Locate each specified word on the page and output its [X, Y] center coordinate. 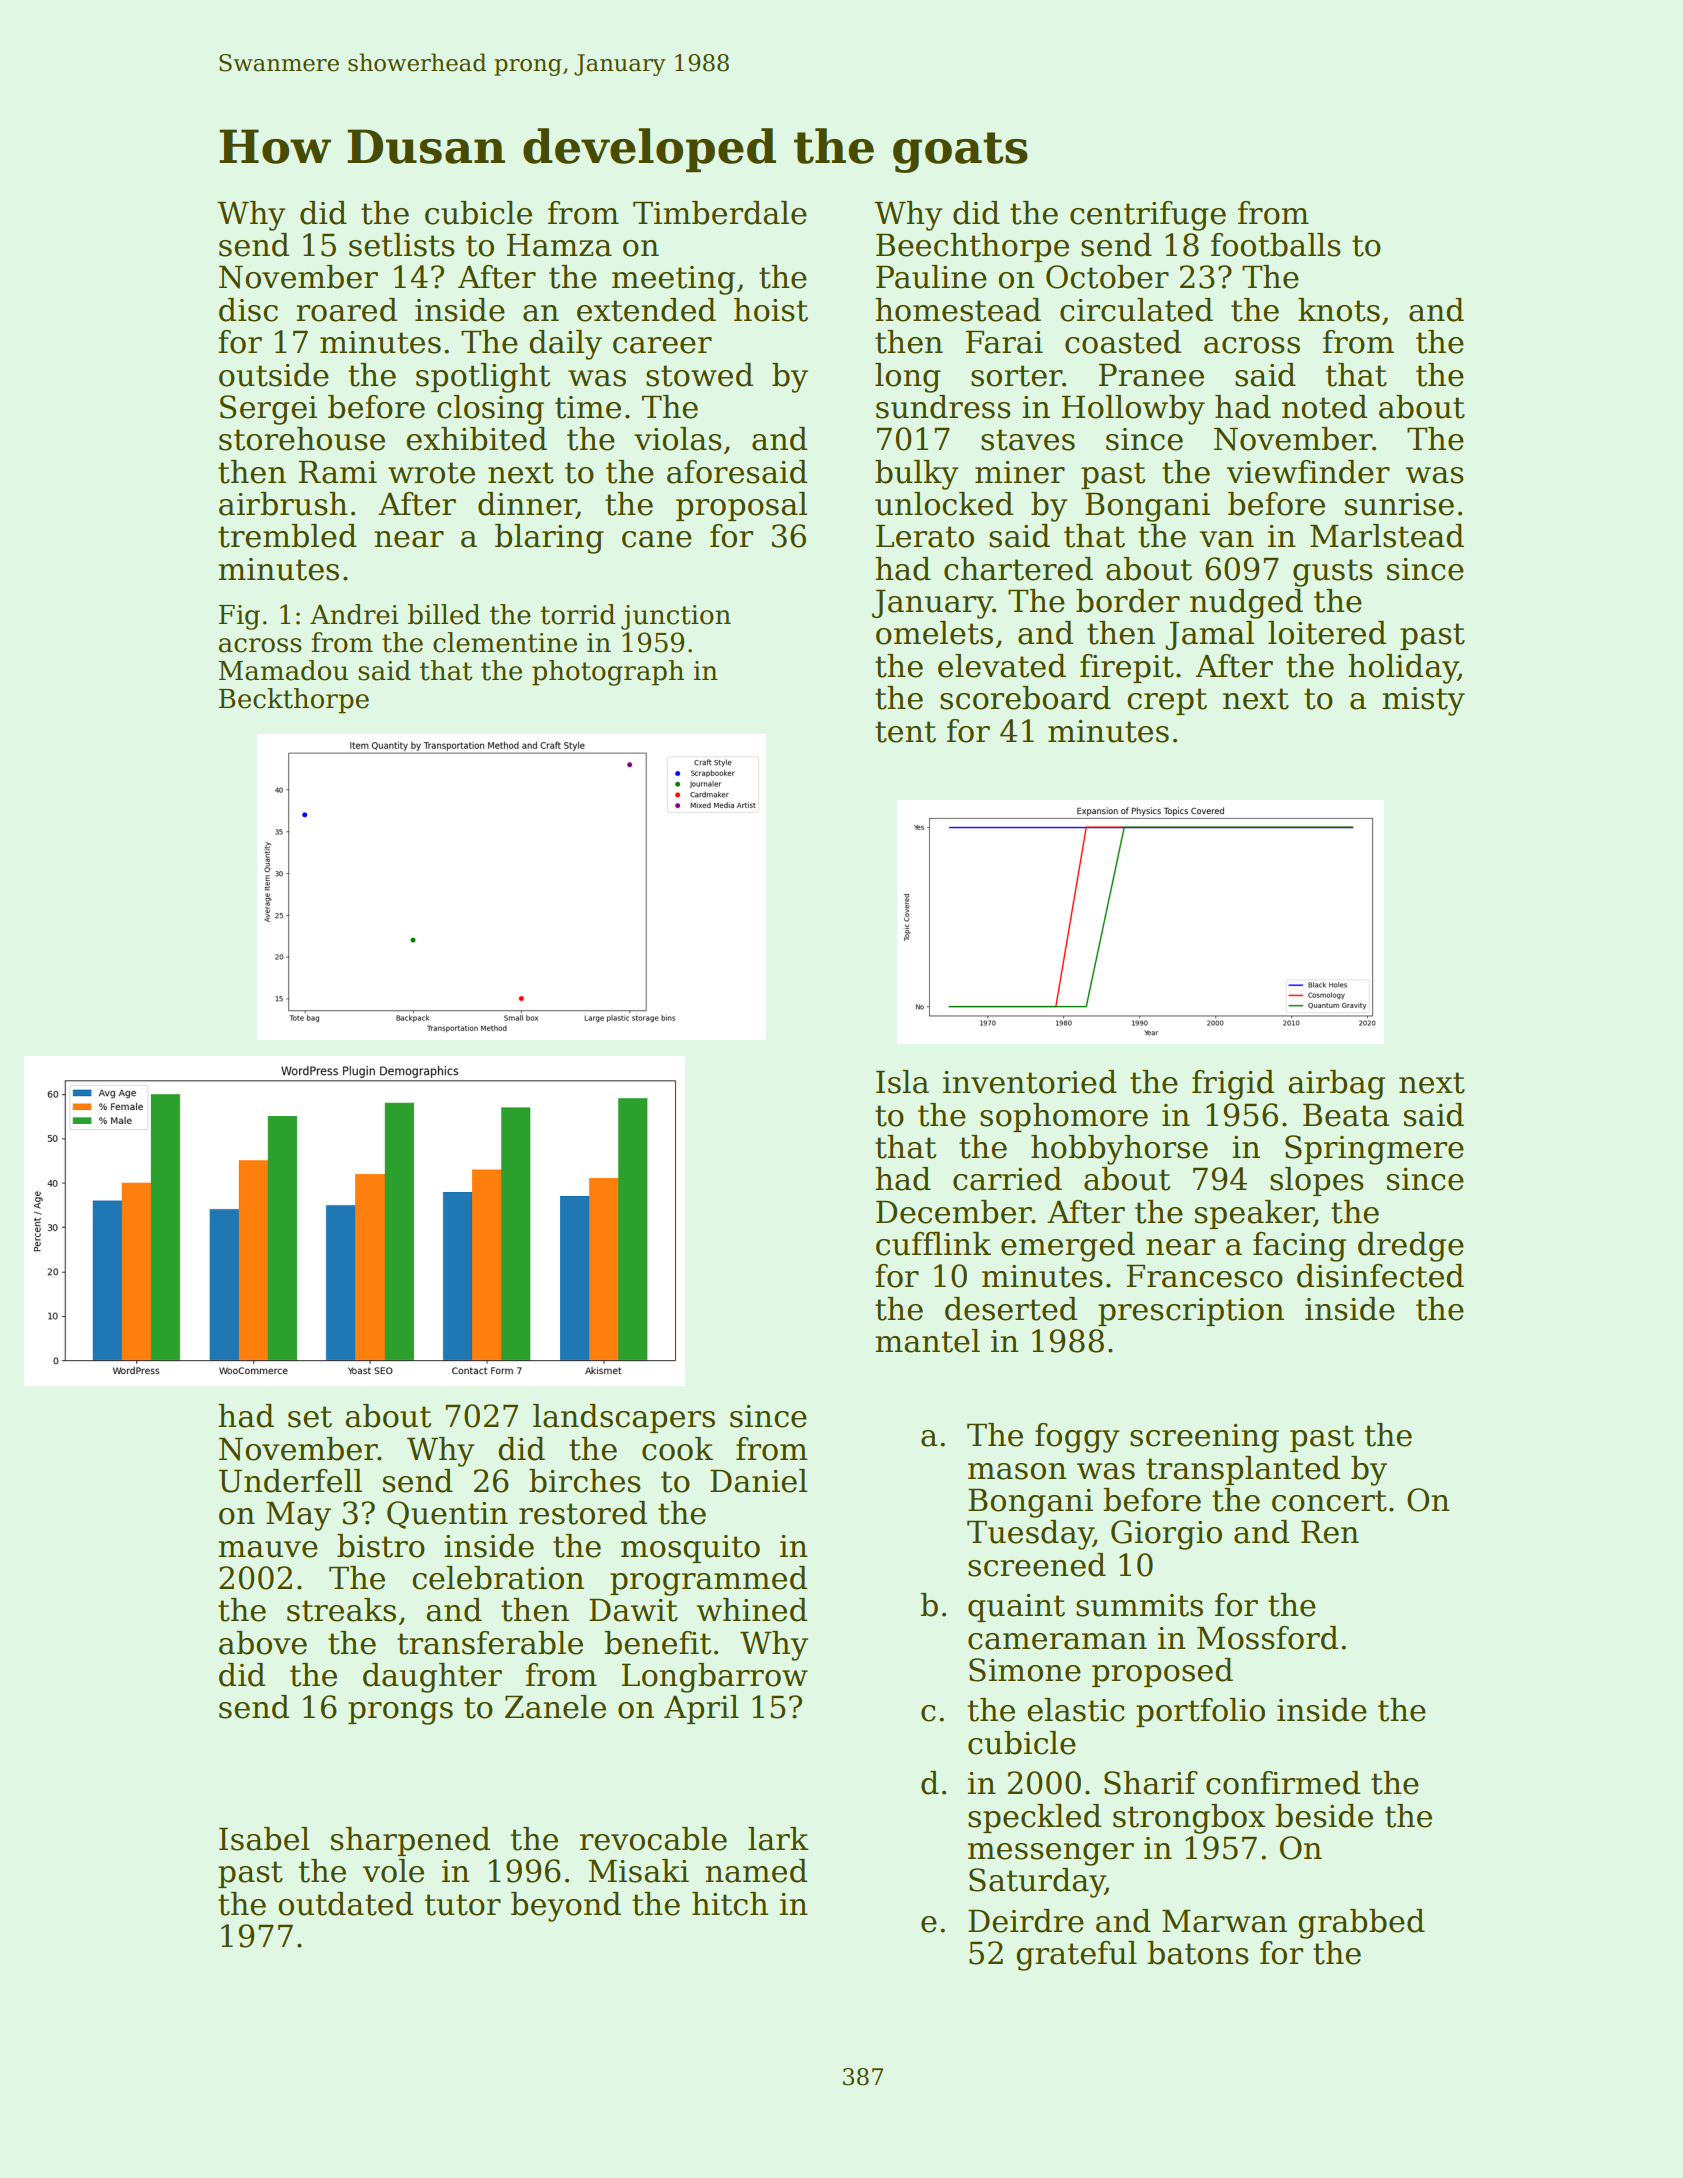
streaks [341, 1610]
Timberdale [720, 213]
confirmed [1283, 1783]
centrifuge [1148, 216]
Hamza [559, 245]
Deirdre [1026, 1921]
